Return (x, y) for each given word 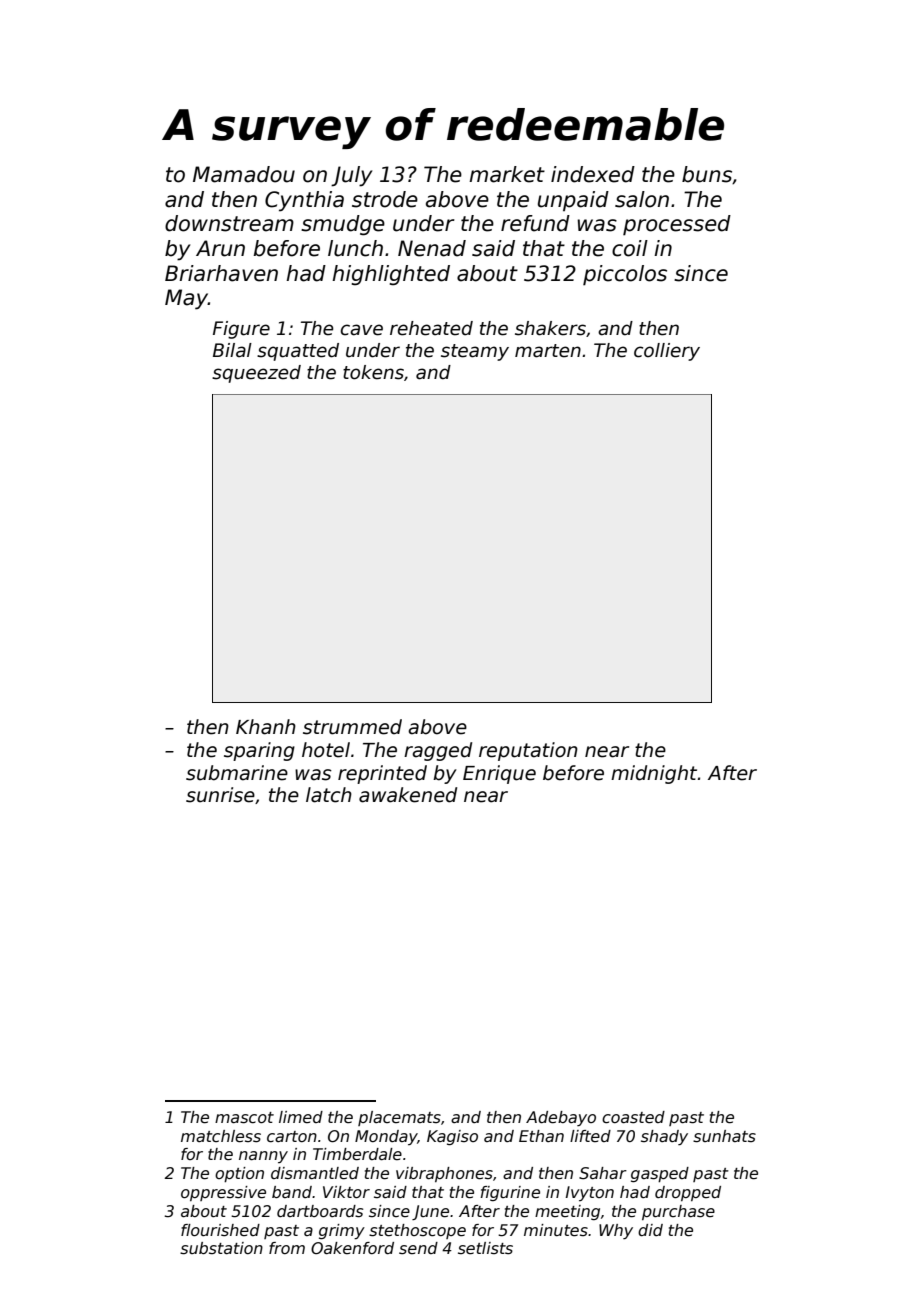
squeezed (256, 374)
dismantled (315, 1173)
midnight (654, 774)
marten (548, 351)
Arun (220, 248)
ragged (438, 751)
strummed (352, 727)
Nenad (432, 248)
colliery (667, 352)
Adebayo (561, 1118)
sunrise (220, 795)
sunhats (724, 1136)
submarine (237, 773)
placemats (399, 1118)
